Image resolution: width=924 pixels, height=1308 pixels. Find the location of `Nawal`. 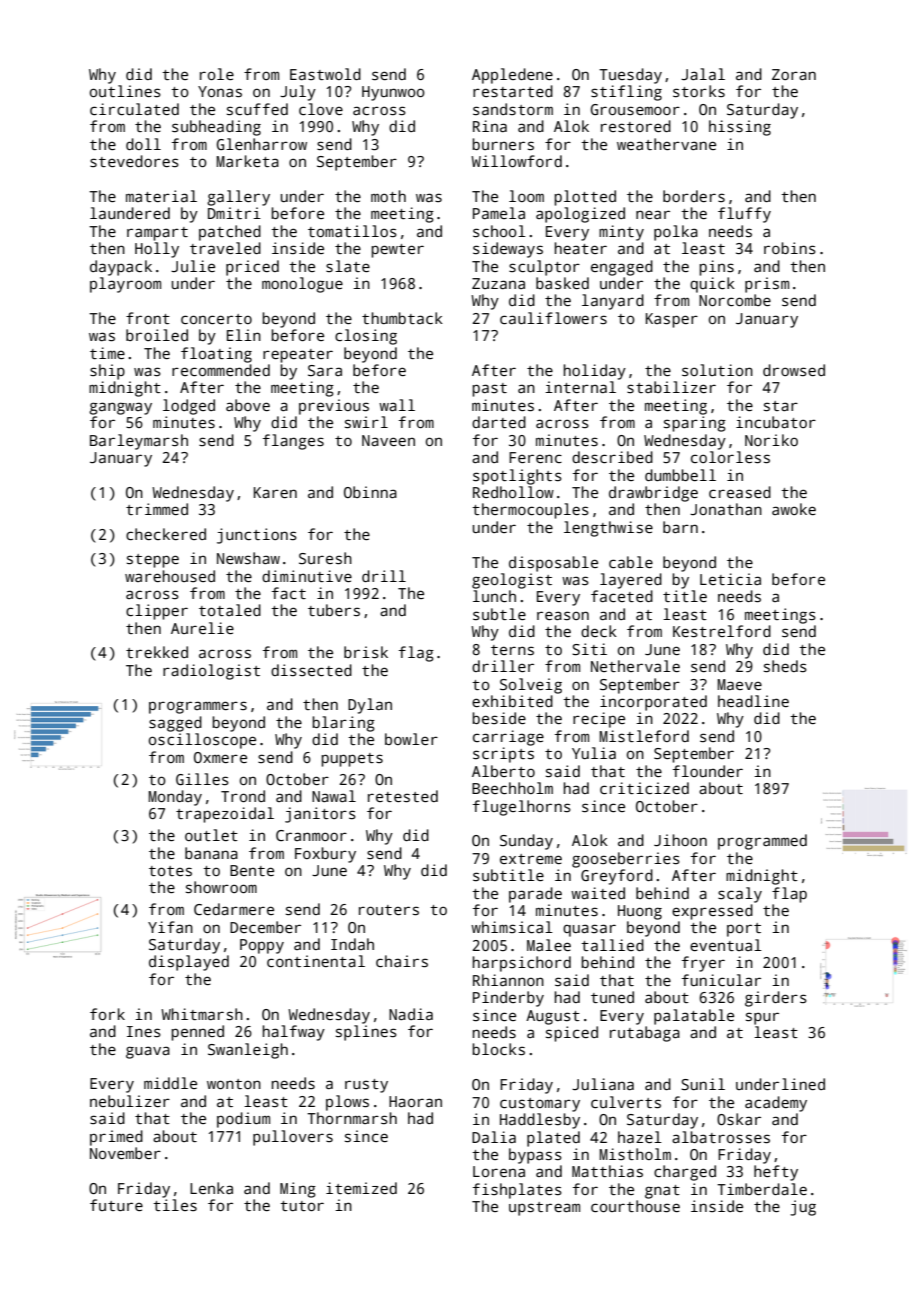

Nawal is located at coordinates (334, 796).
